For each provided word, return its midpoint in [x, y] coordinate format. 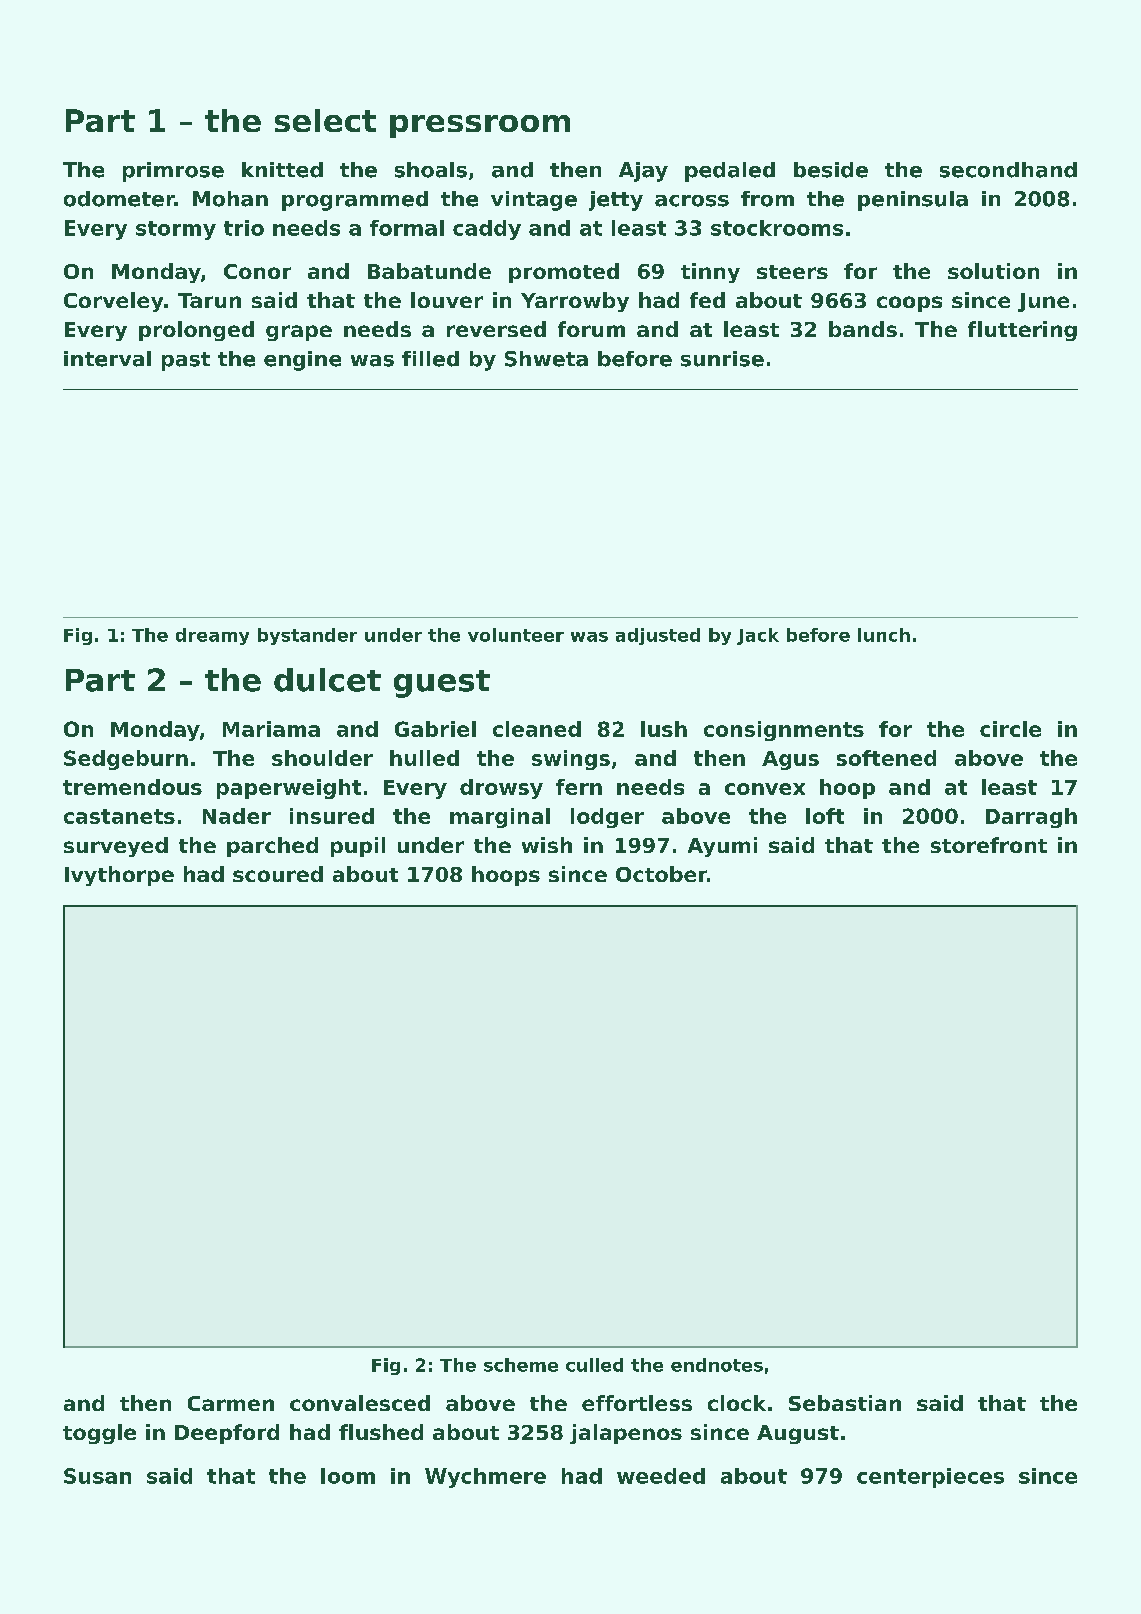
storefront [989, 845]
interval [107, 359]
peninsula [913, 201]
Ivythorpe [119, 876]
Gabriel [435, 729]
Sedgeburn [126, 760]
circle [1010, 729]
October [661, 874]
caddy [487, 230]
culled [594, 1365]
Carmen [231, 1403]
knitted [282, 170]
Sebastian [845, 1403]
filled [430, 359]
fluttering [1022, 331]
